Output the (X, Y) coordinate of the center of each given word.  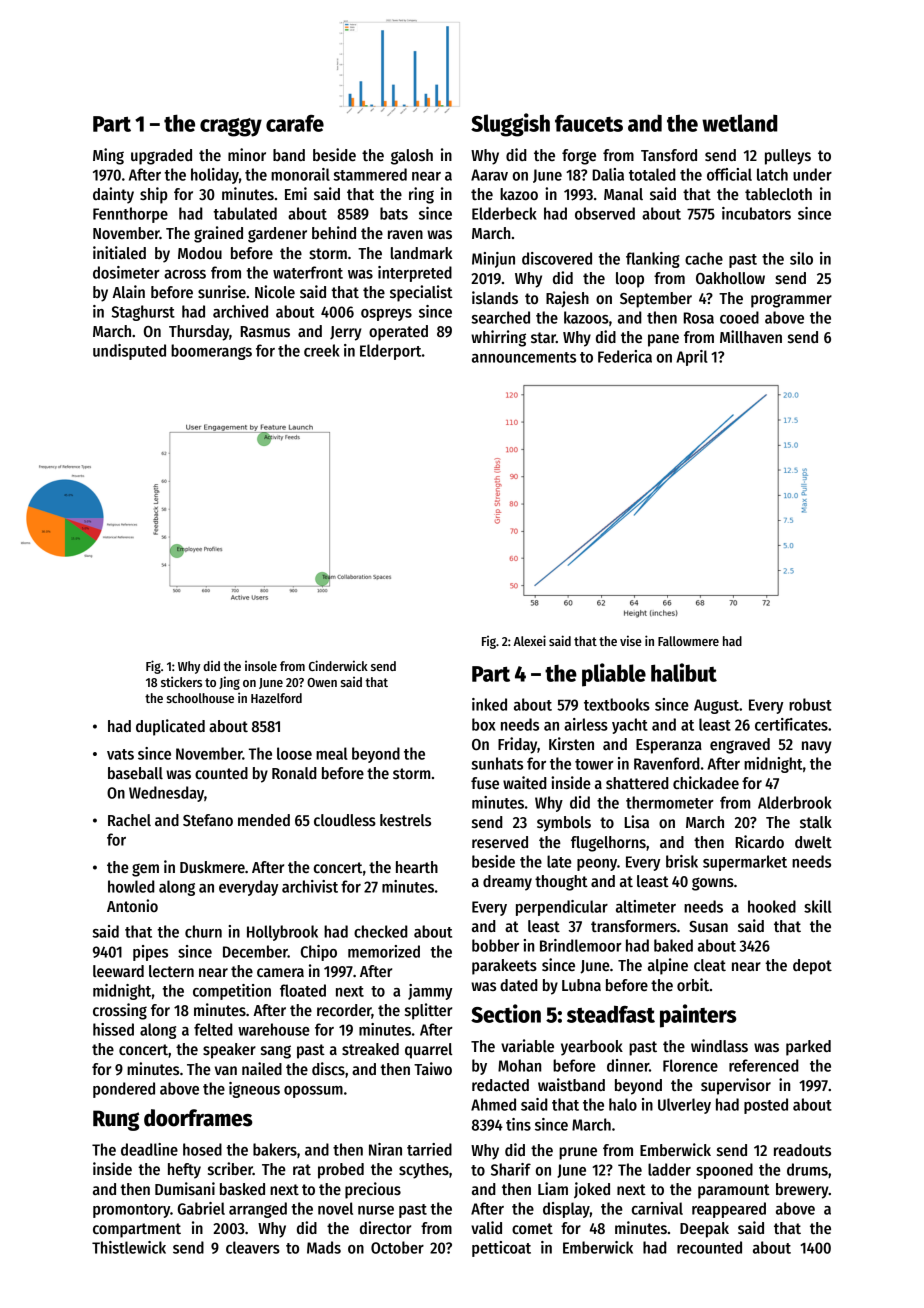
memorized (384, 951)
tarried (429, 1149)
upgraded (161, 157)
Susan (708, 926)
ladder (669, 1169)
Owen (322, 682)
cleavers (253, 1247)
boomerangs (211, 352)
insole (261, 666)
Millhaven (751, 336)
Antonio (132, 905)
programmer (791, 301)
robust (810, 704)
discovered (557, 258)
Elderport (390, 352)
